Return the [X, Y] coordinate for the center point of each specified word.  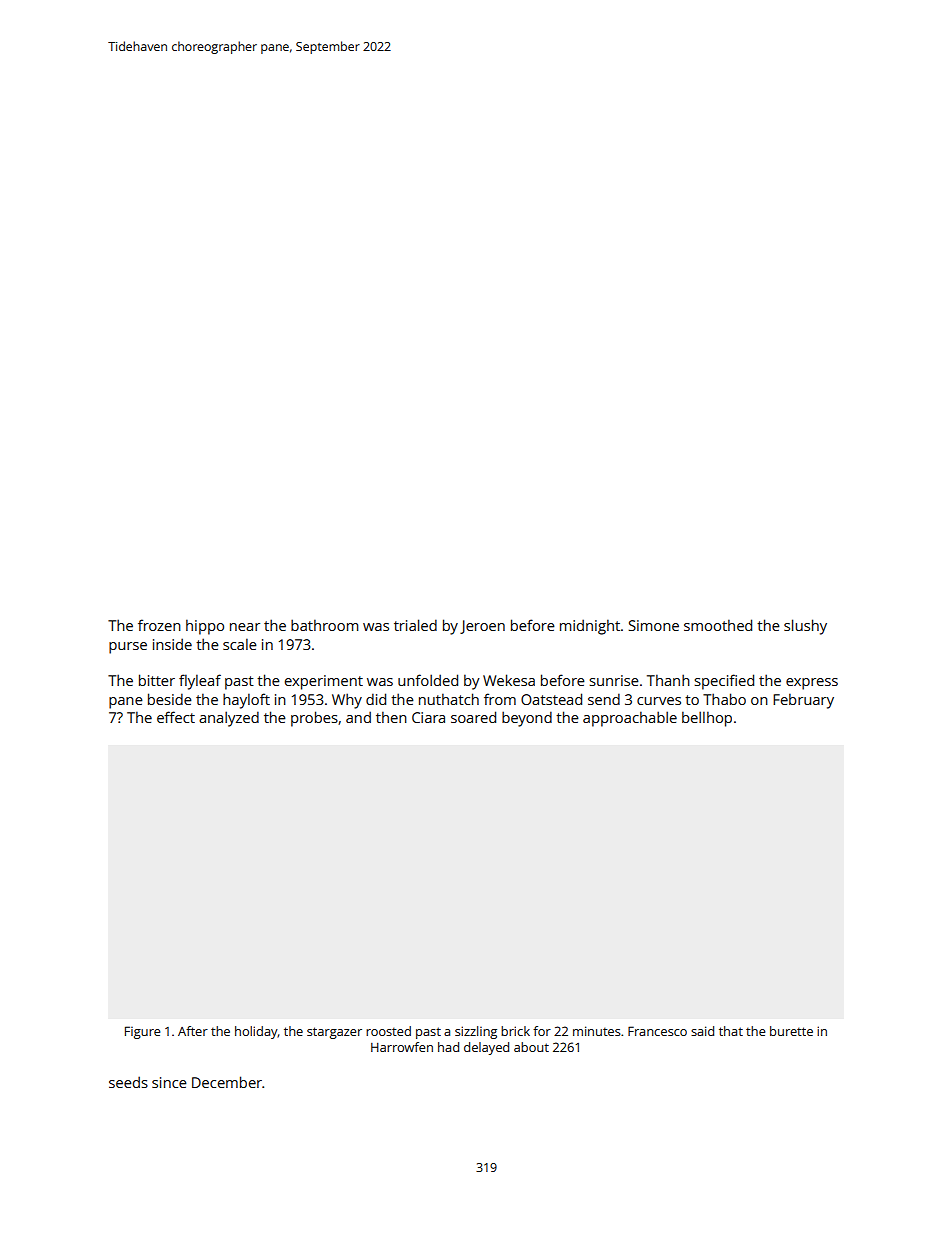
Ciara [428, 717]
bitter [157, 680]
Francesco [657, 1031]
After [193, 1031]
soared [473, 717]
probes [314, 719]
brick [515, 1031]
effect [176, 717]
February [803, 701]
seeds [128, 1082]
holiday [256, 1032]
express [812, 684]
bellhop [707, 719]
